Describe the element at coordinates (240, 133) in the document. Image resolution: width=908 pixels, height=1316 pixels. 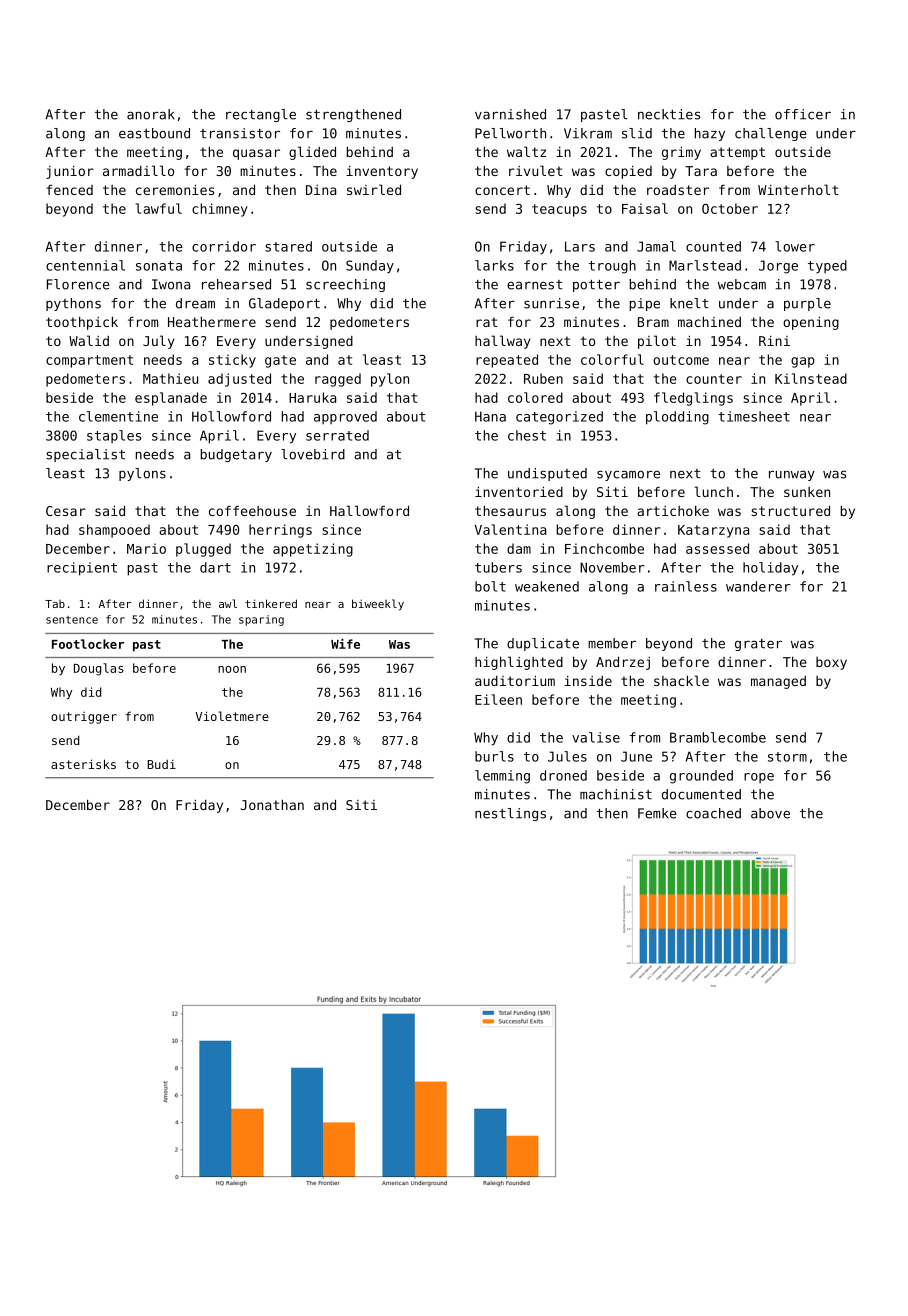
I see `transistor` at that location.
